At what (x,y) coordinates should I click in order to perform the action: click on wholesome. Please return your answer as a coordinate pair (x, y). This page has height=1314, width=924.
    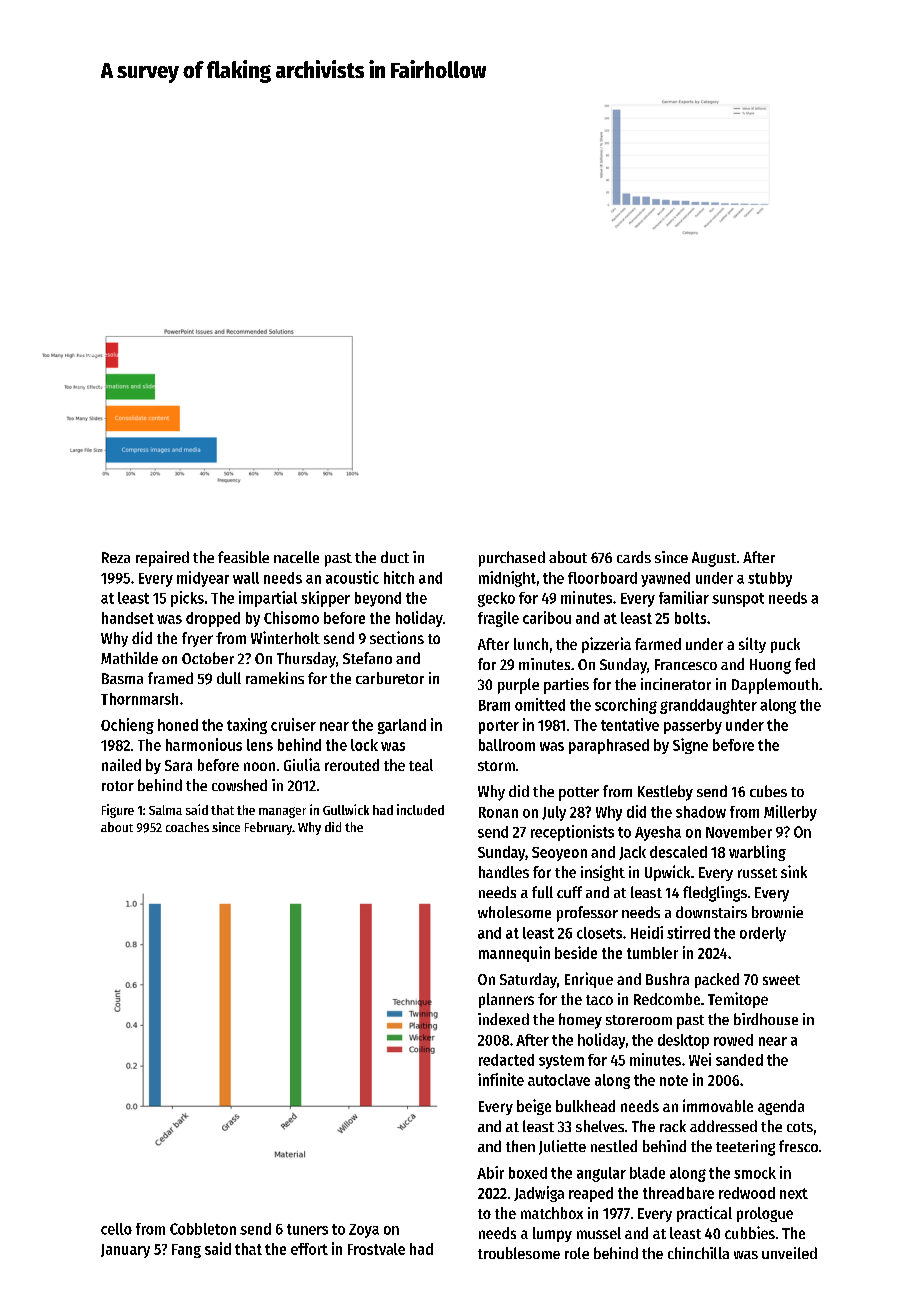
    Looking at the image, I should click on (514, 912).
